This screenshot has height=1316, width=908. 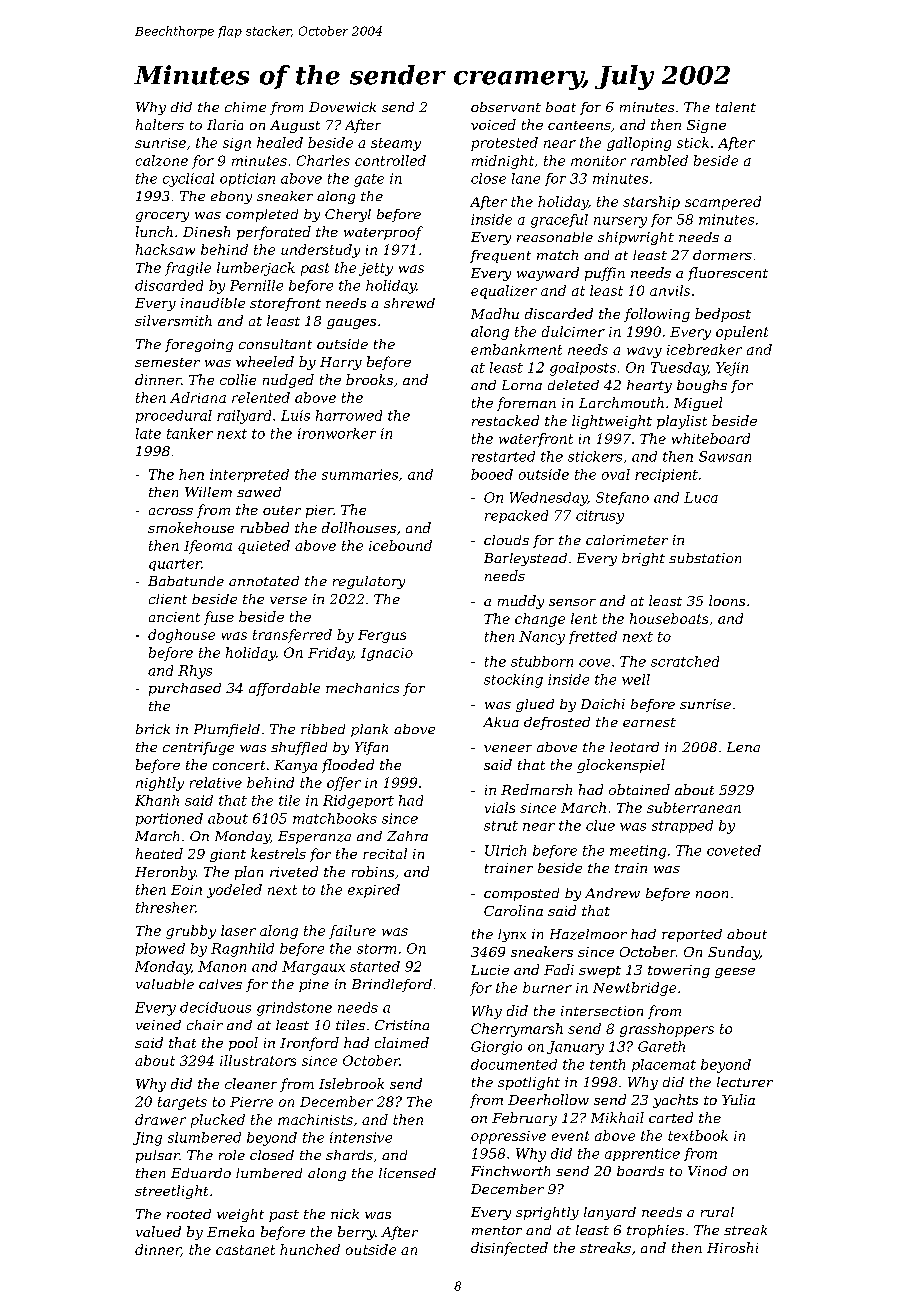 What do you see at coordinates (603, 704) in the screenshot?
I see `Daichi` at bounding box center [603, 704].
